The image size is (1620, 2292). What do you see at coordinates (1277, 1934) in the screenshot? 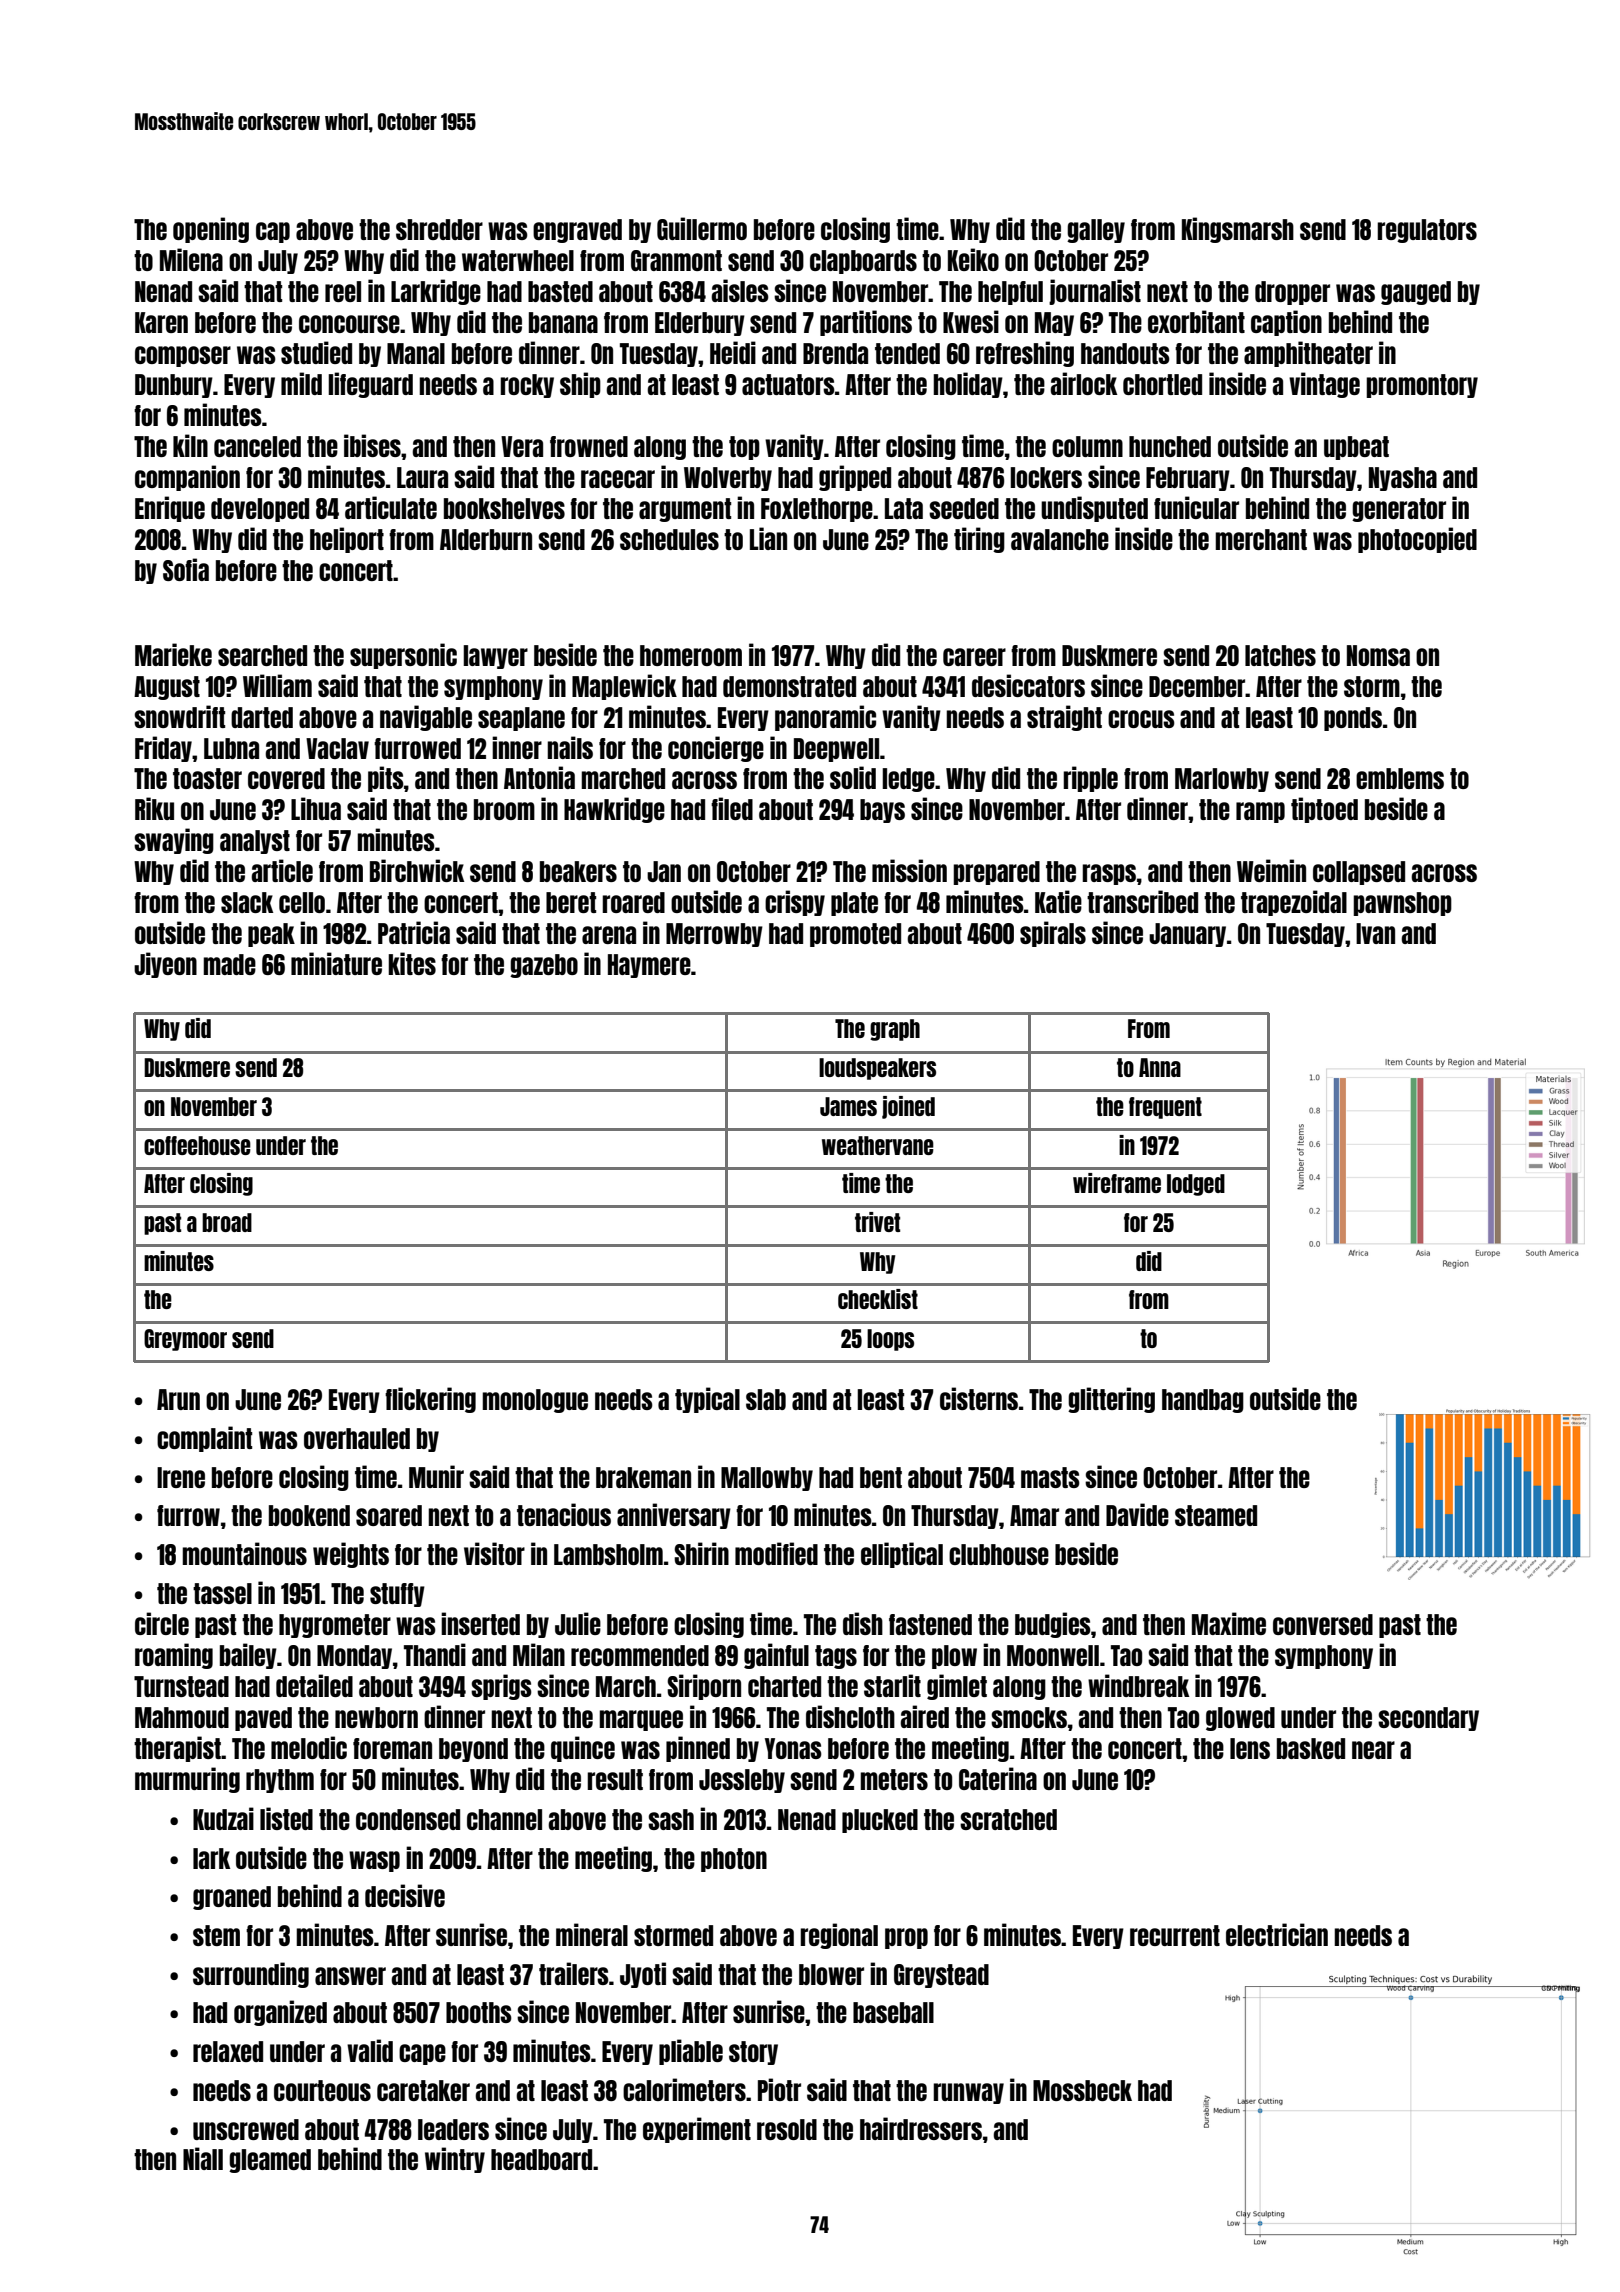
I see `electrician` at bounding box center [1277, 1934].
